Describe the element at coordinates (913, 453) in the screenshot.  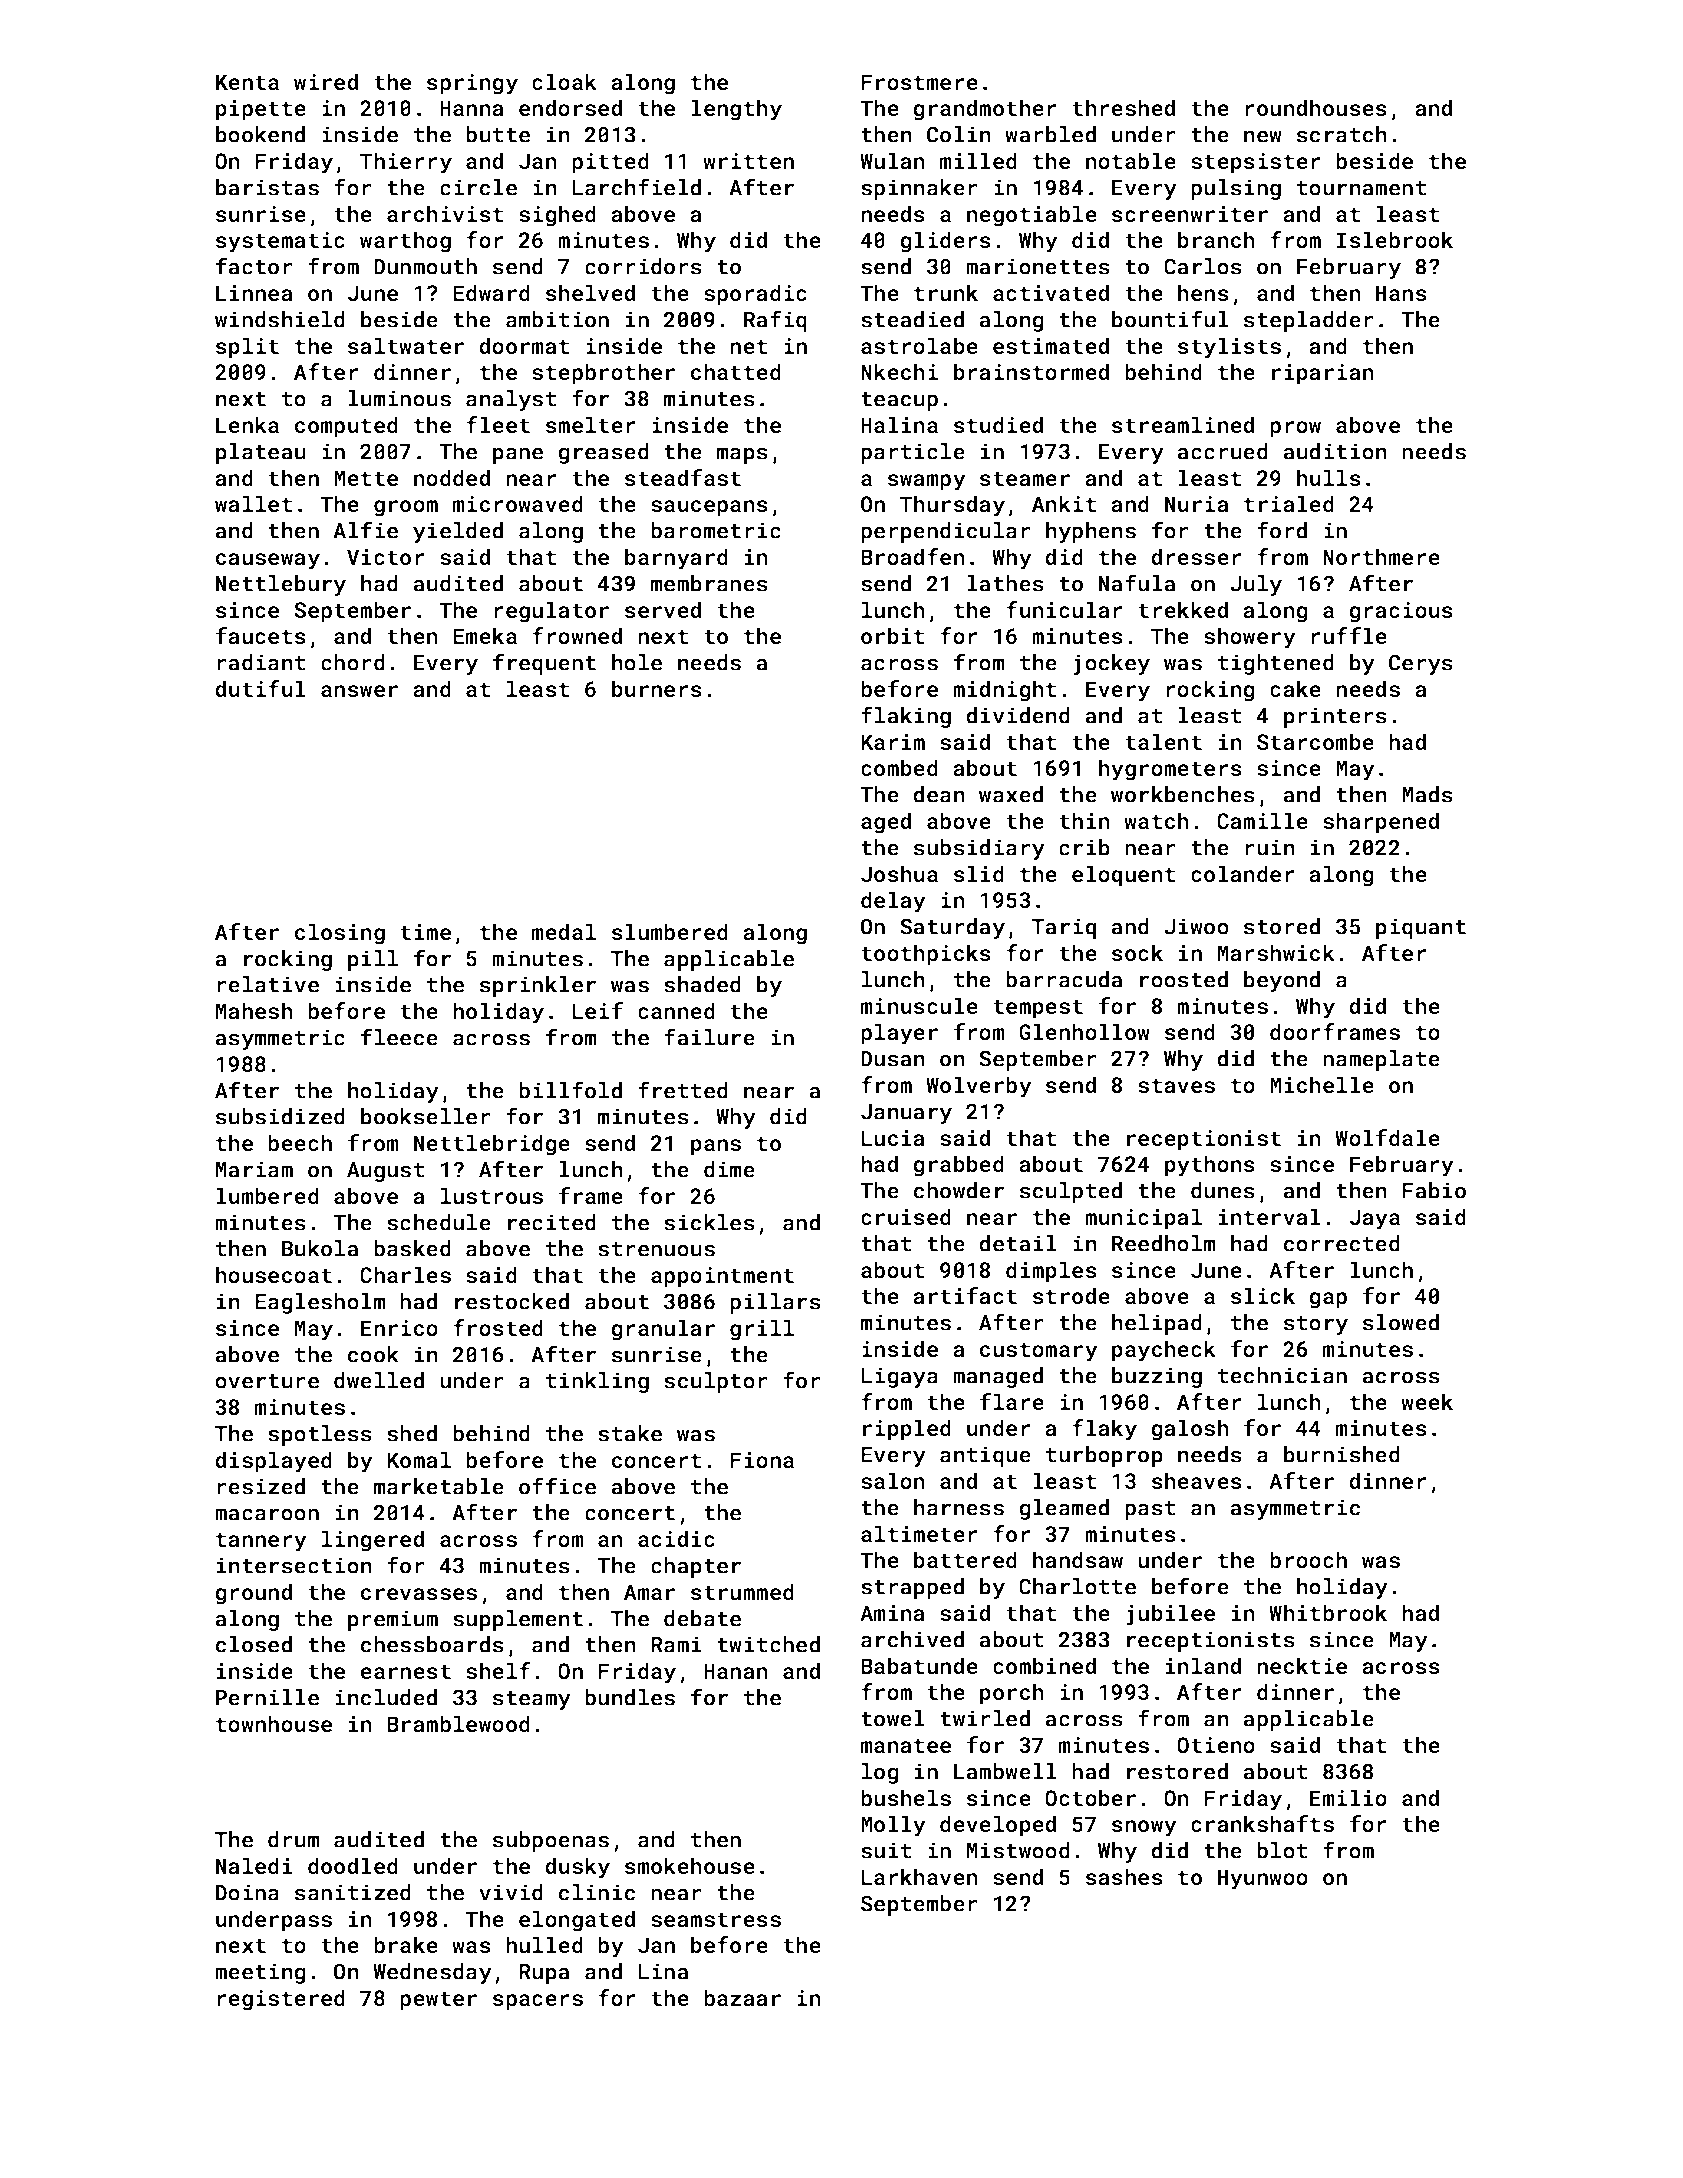
I see `particle` at that location.
